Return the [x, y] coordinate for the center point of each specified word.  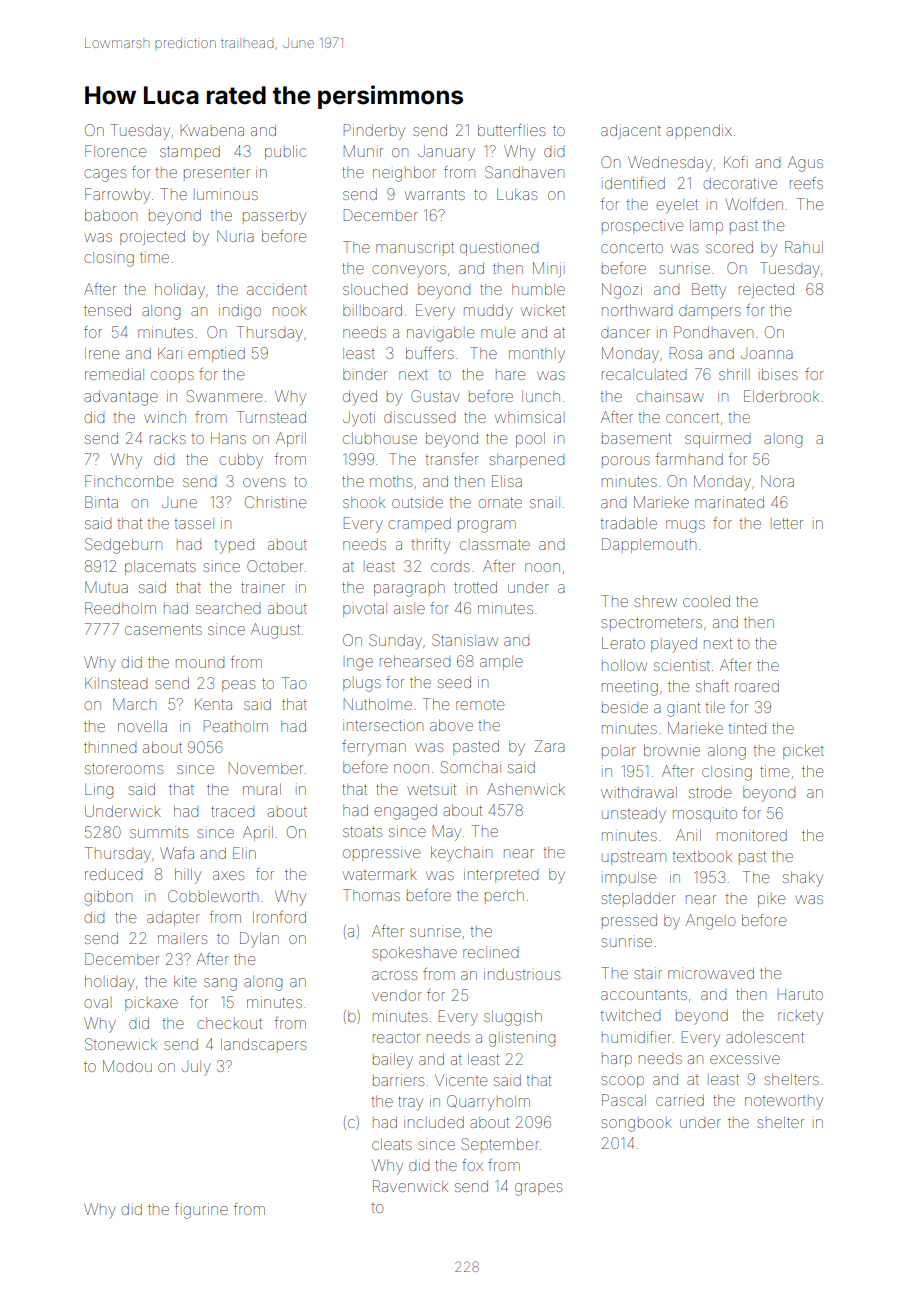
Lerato [623, 643]
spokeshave [414, 953]
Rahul [804, 247]
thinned [110, 747]
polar [619, 750]
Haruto [800, 994]
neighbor [404, 174]
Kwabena [212, 130]
